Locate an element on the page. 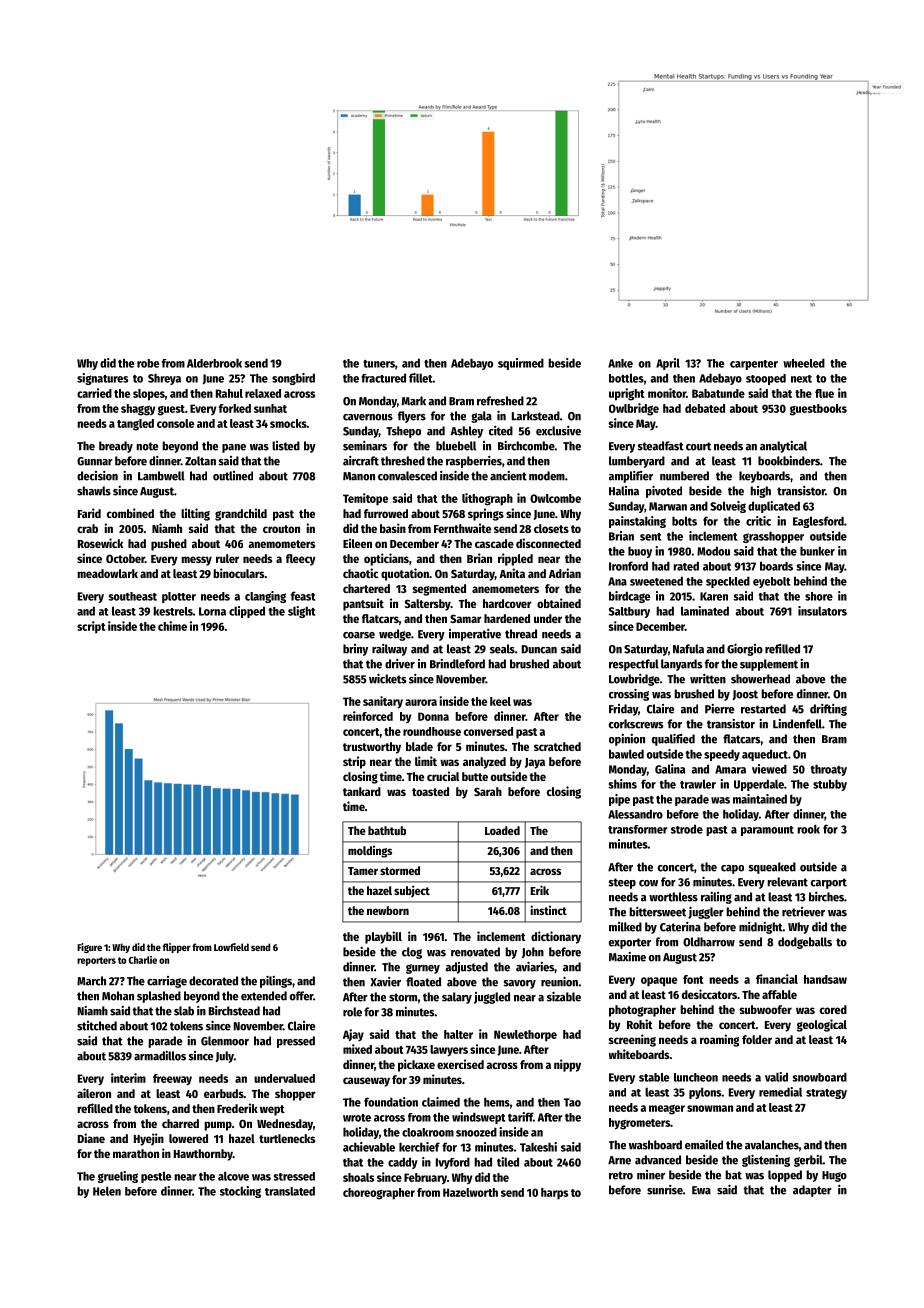 Image resolution: width=924 pixels, height=1308 pixels. stocking is located at coordinates (240, 1192).
